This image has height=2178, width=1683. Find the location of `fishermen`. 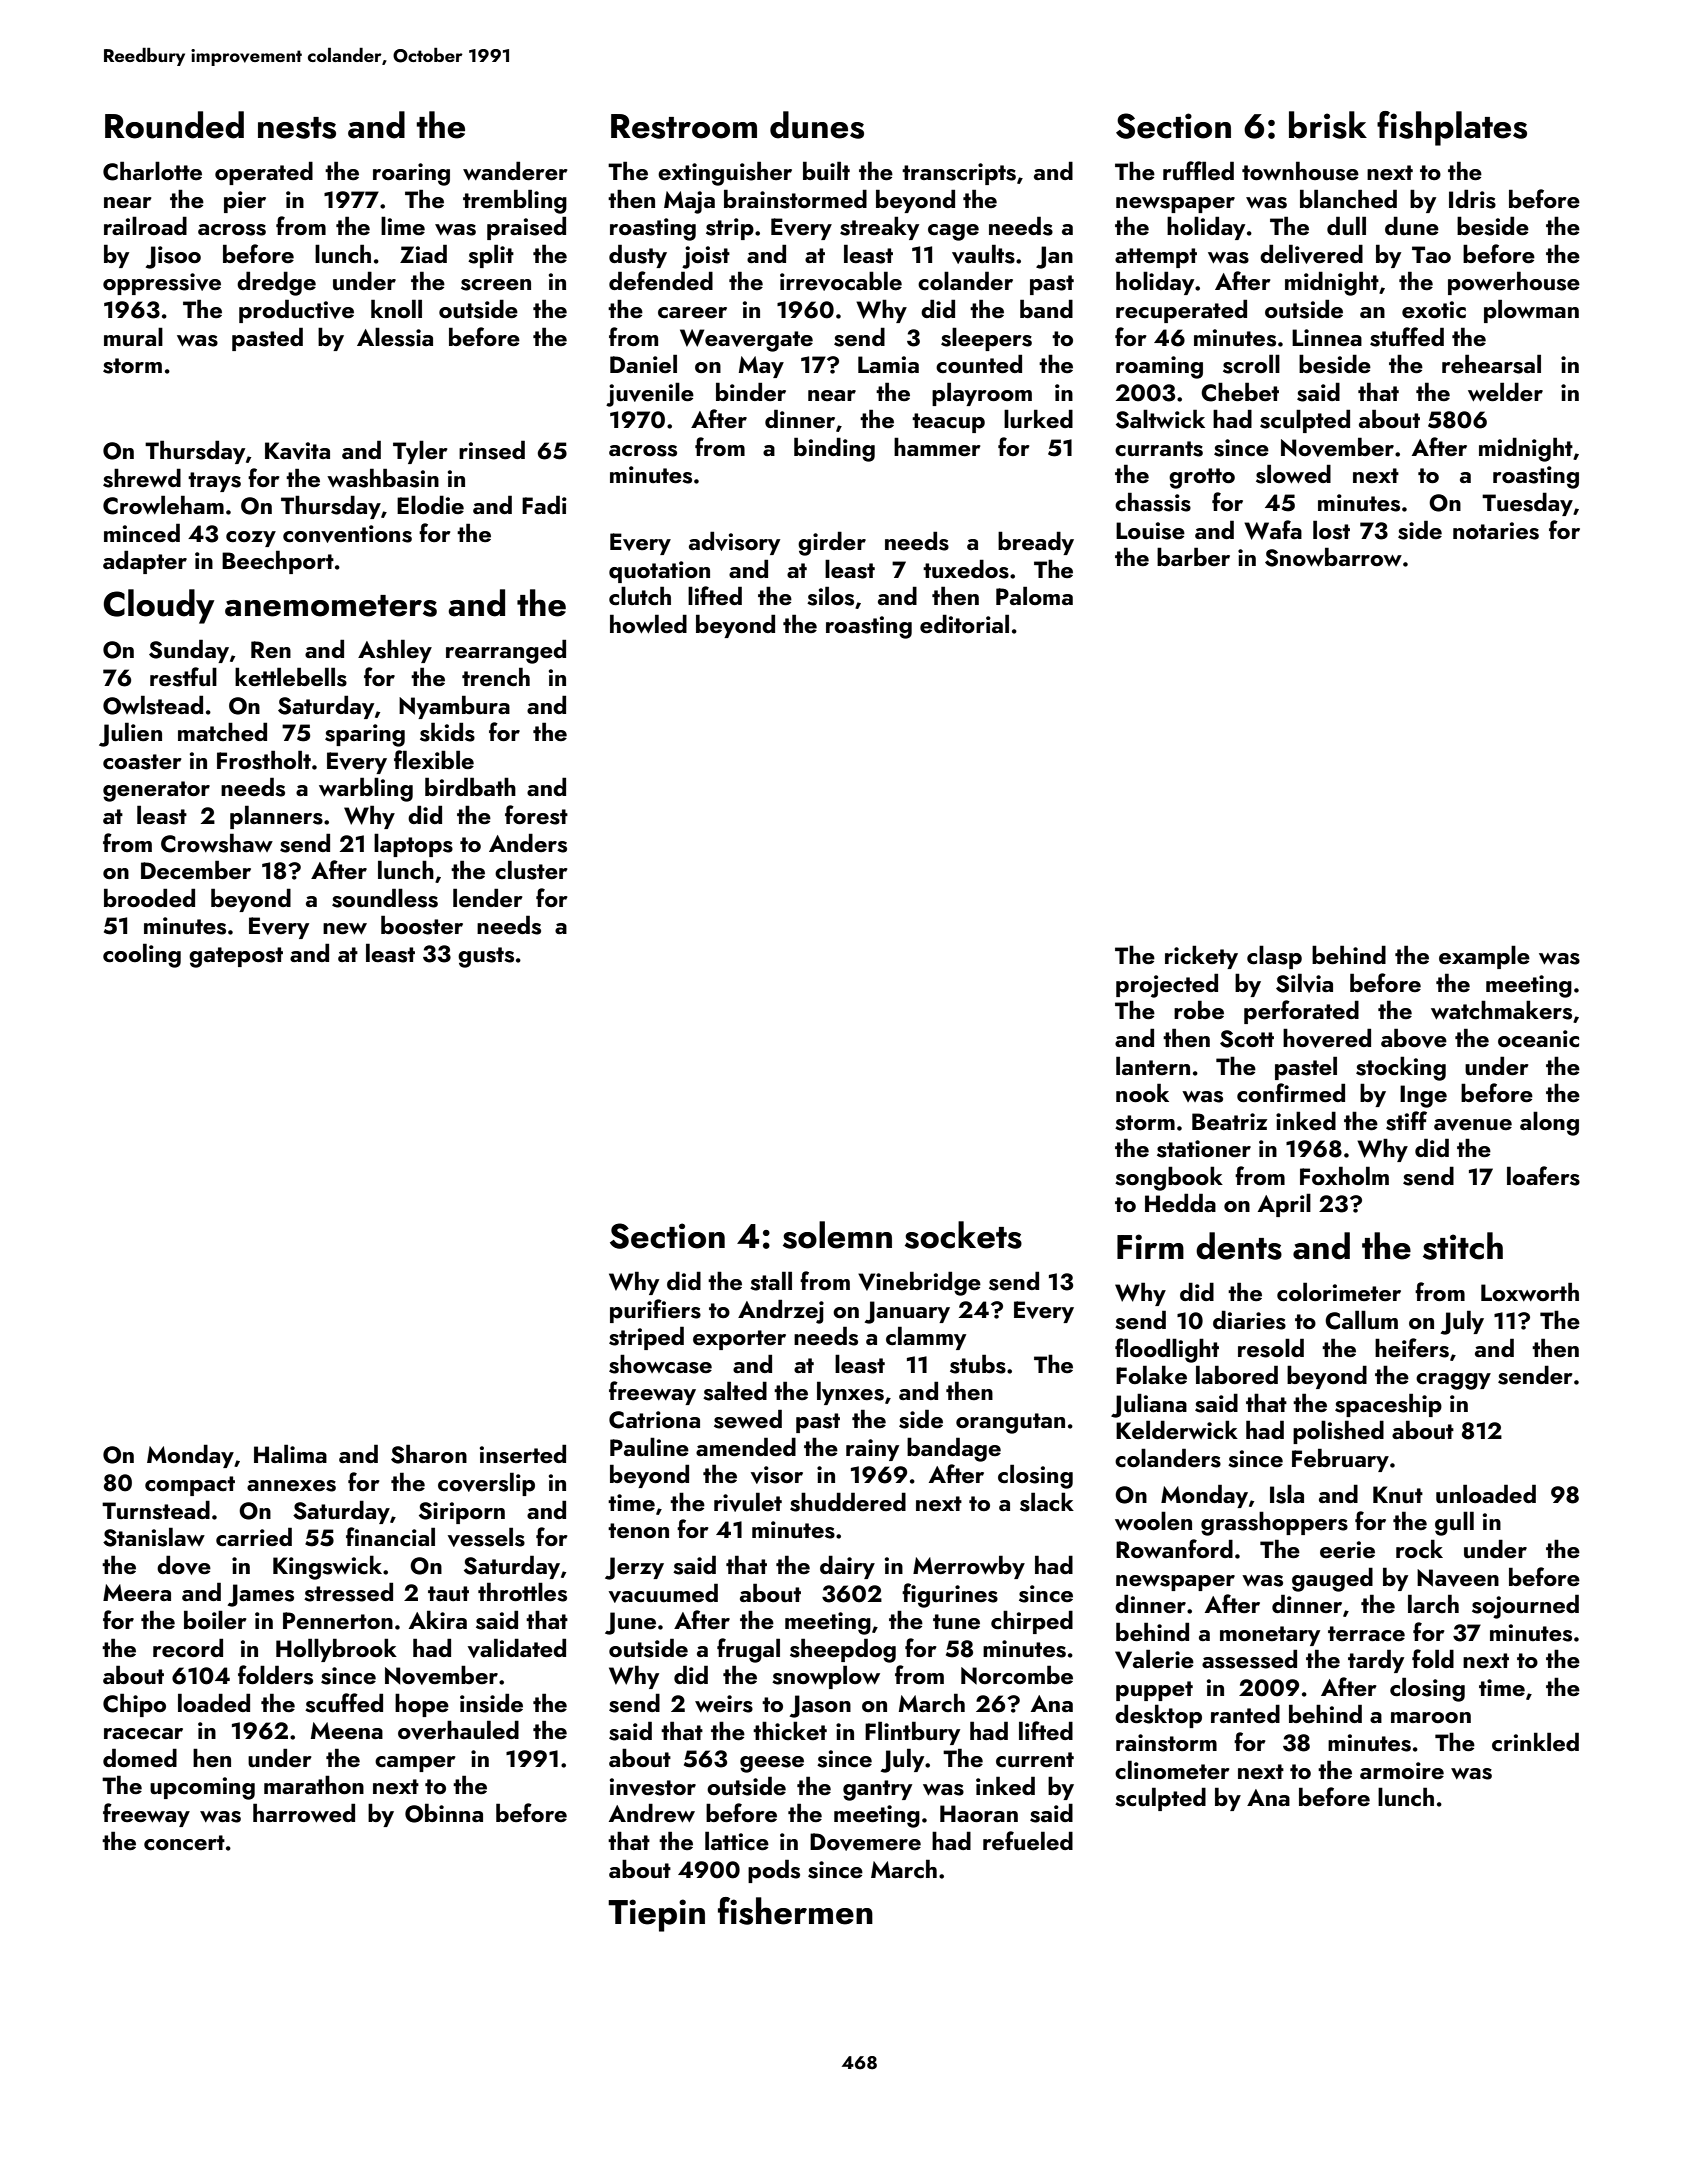

fishermen is located at coordinates (795, 1911).
